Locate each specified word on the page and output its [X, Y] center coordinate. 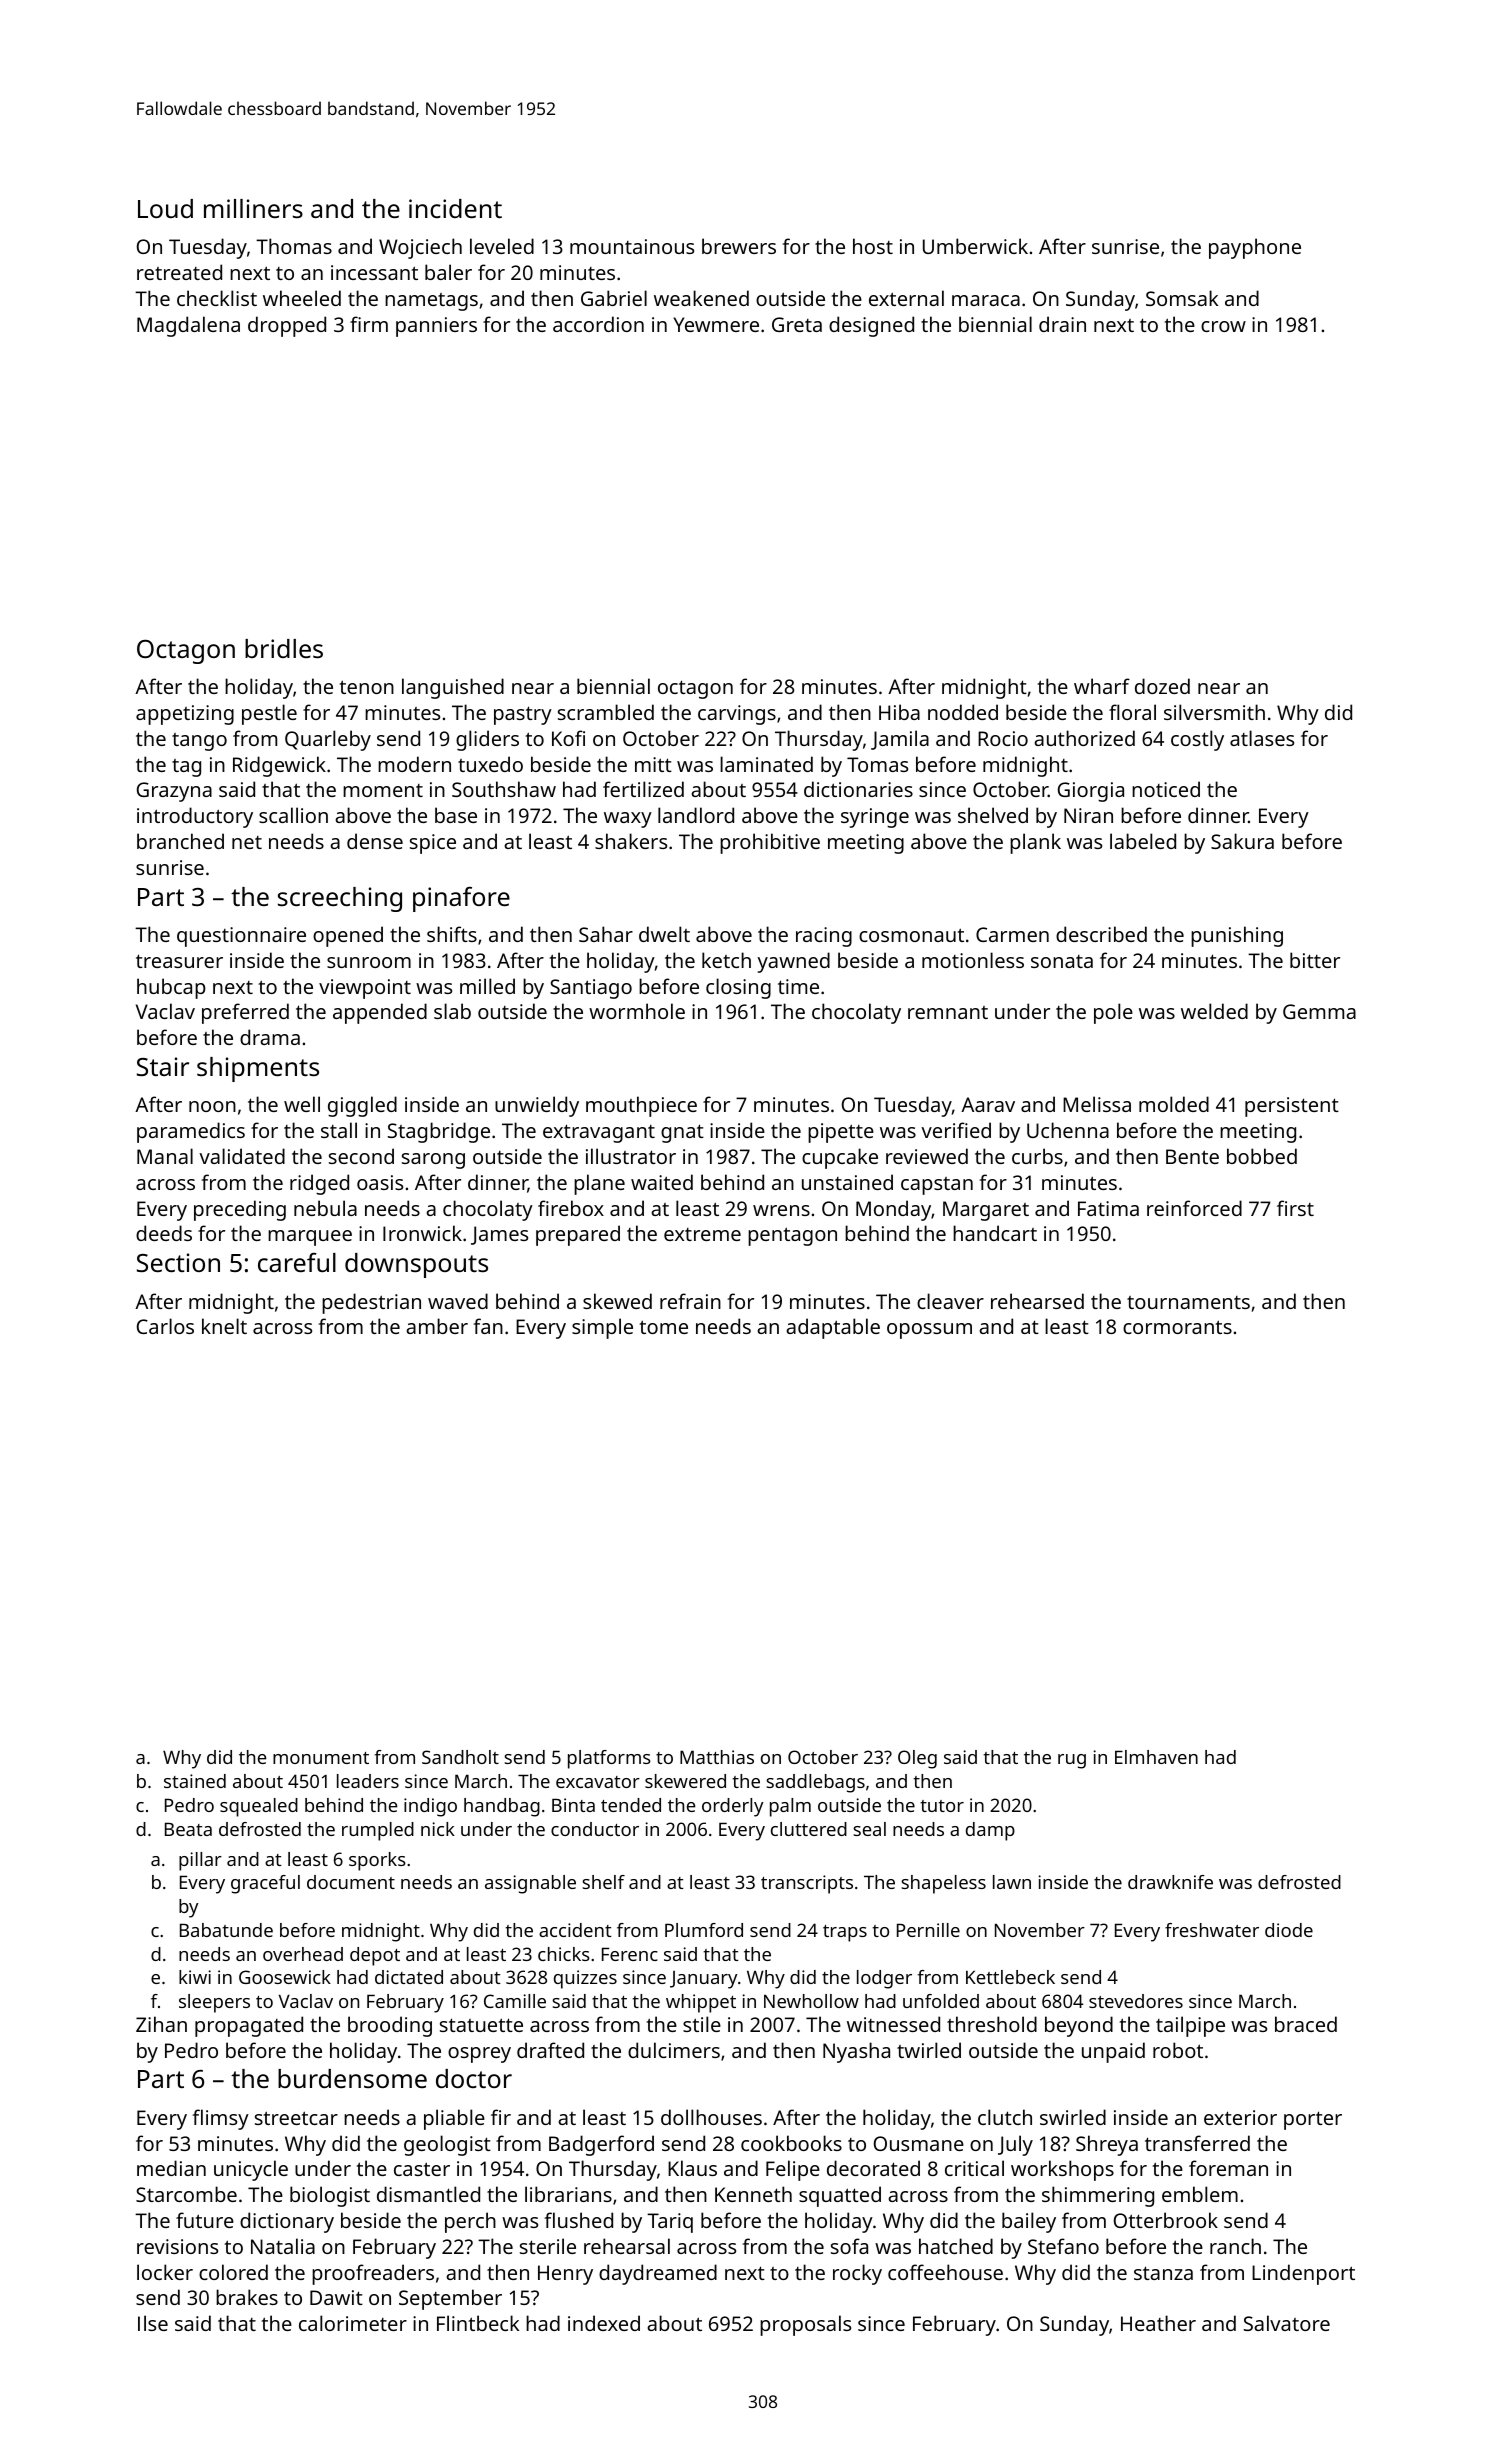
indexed [604, 2323]
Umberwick [975, 246]
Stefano [1063, 2246]
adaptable [833, 1328]
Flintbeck [478, 2323]
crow [1223, 326]
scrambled [606, 712]
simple [602, 1328]
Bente [1192, 1156]
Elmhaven [1156, 1757]
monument [321, 1758]
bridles [284, 648]
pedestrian [371, 1303]
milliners [253, 208]
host [873, 246]
